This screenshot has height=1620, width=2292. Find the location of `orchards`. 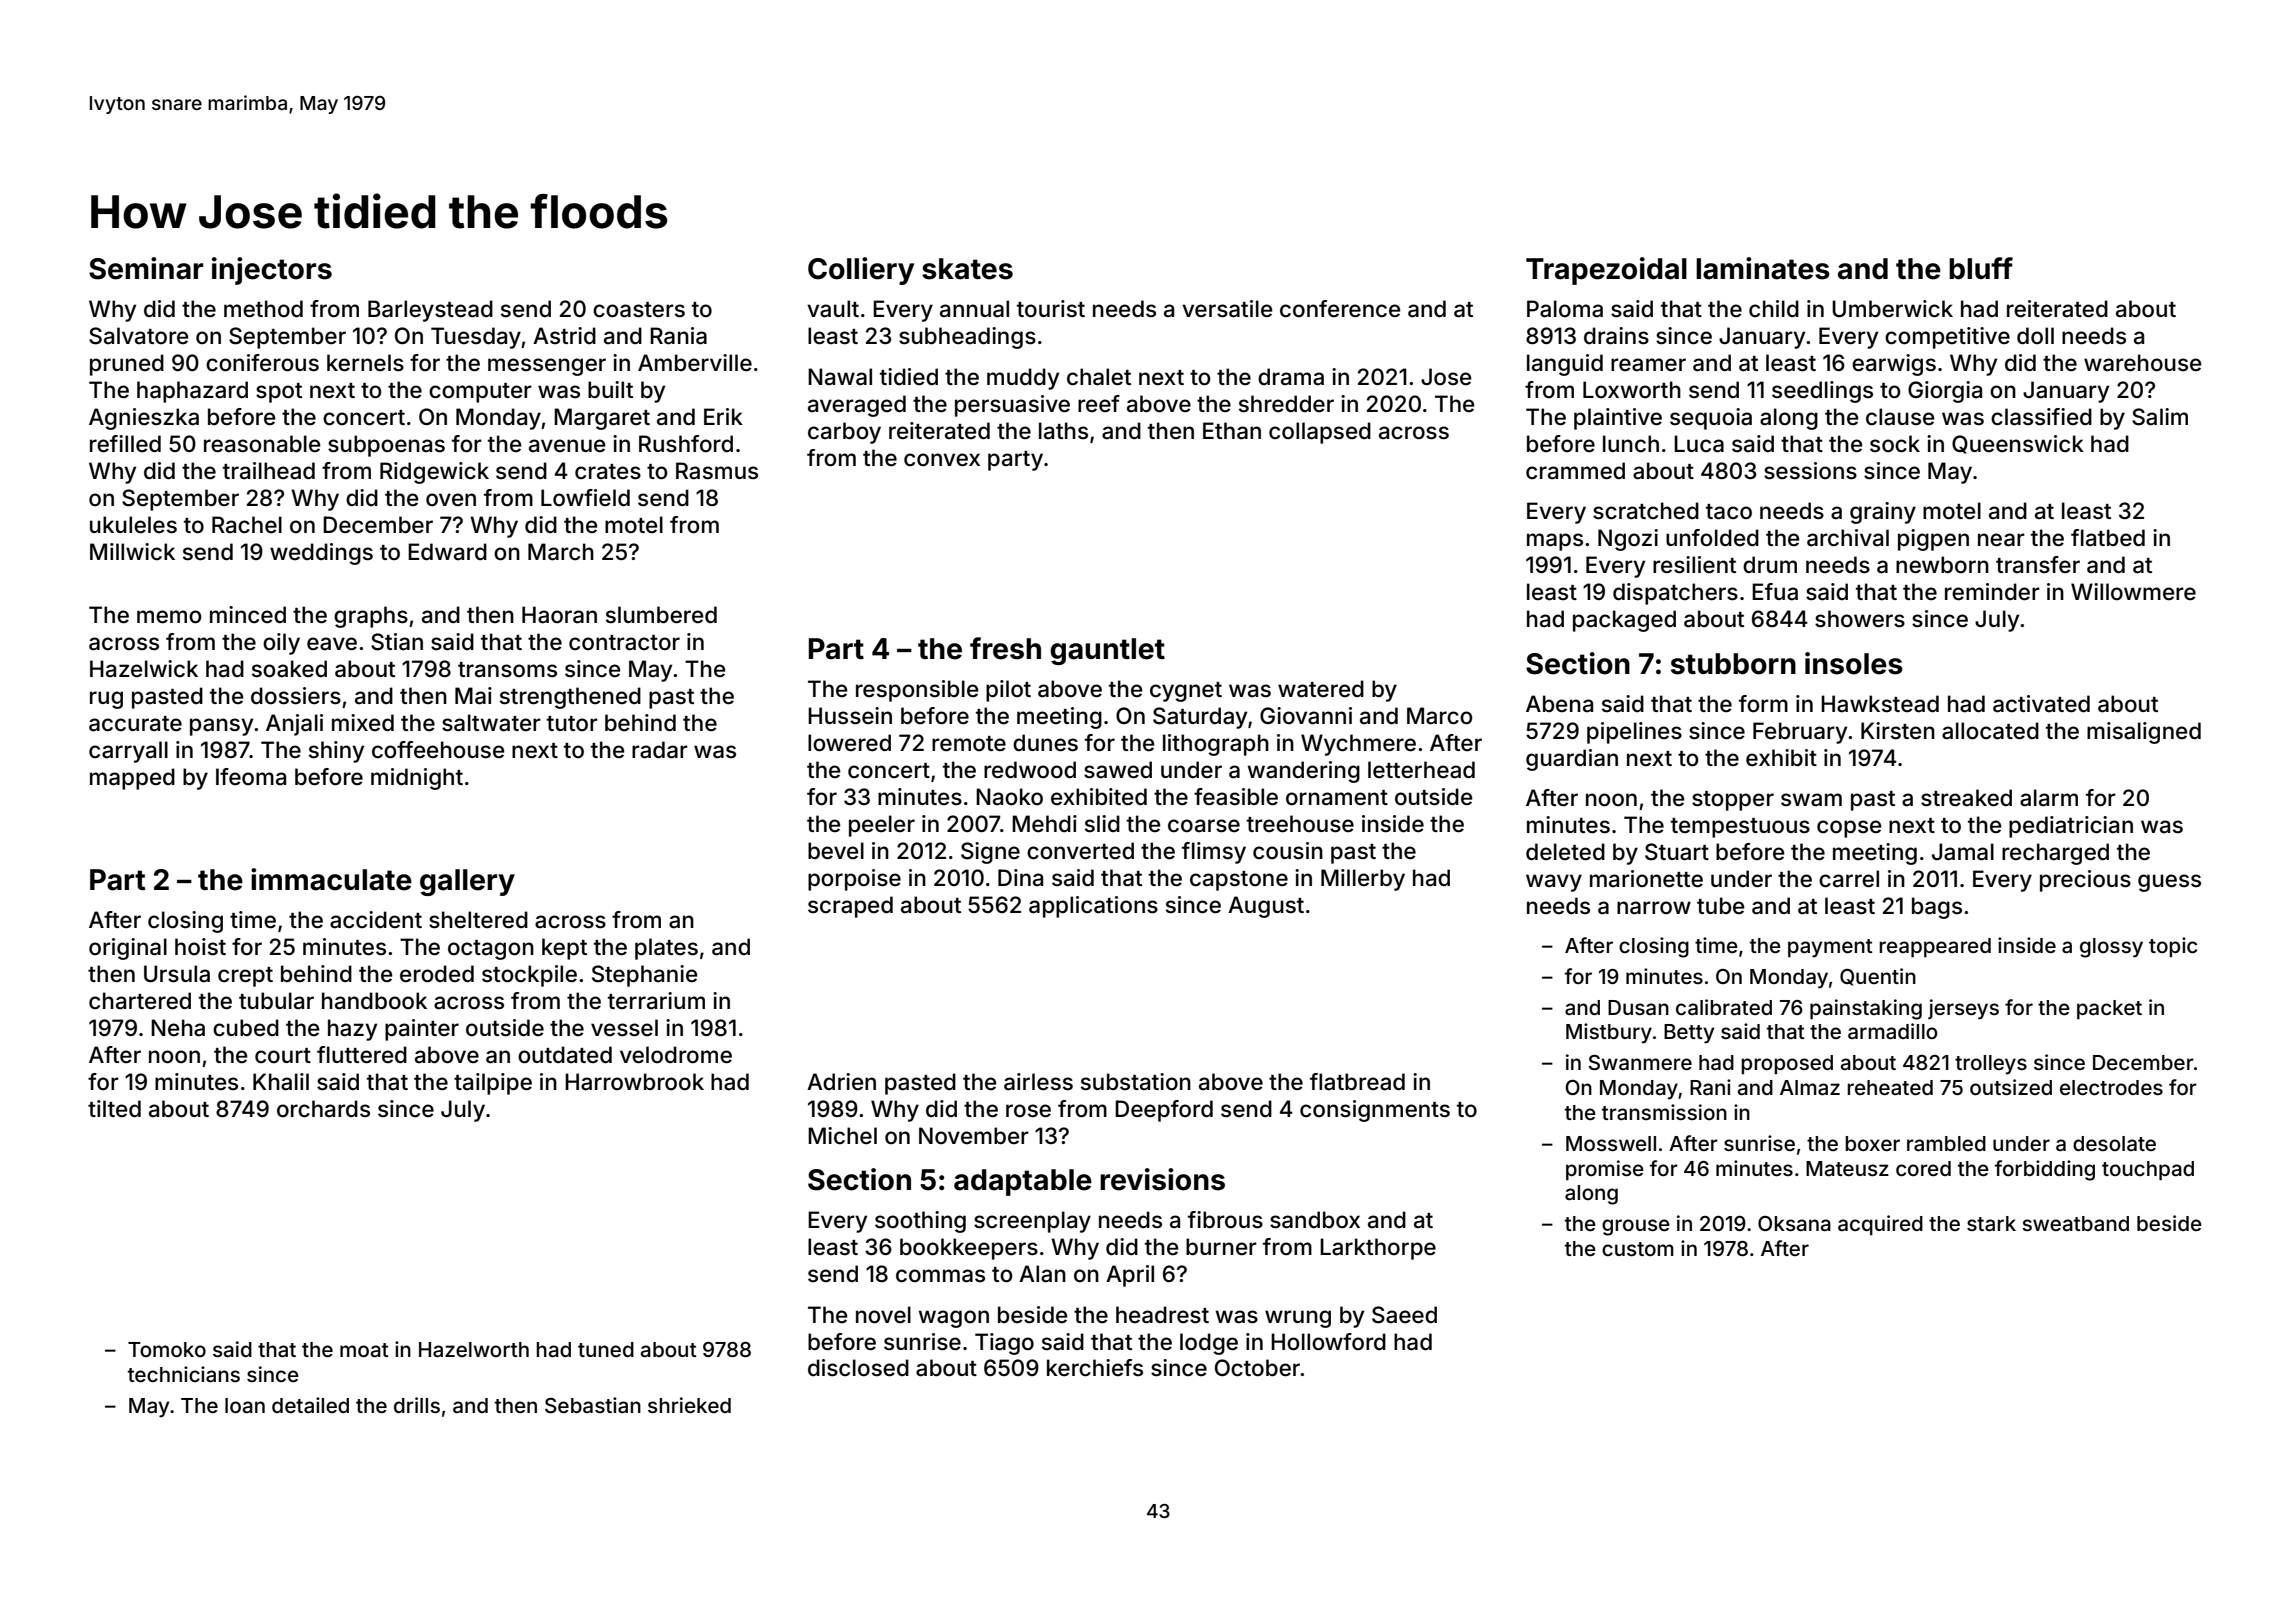

orchards is located at coordinates (323, 1109).
